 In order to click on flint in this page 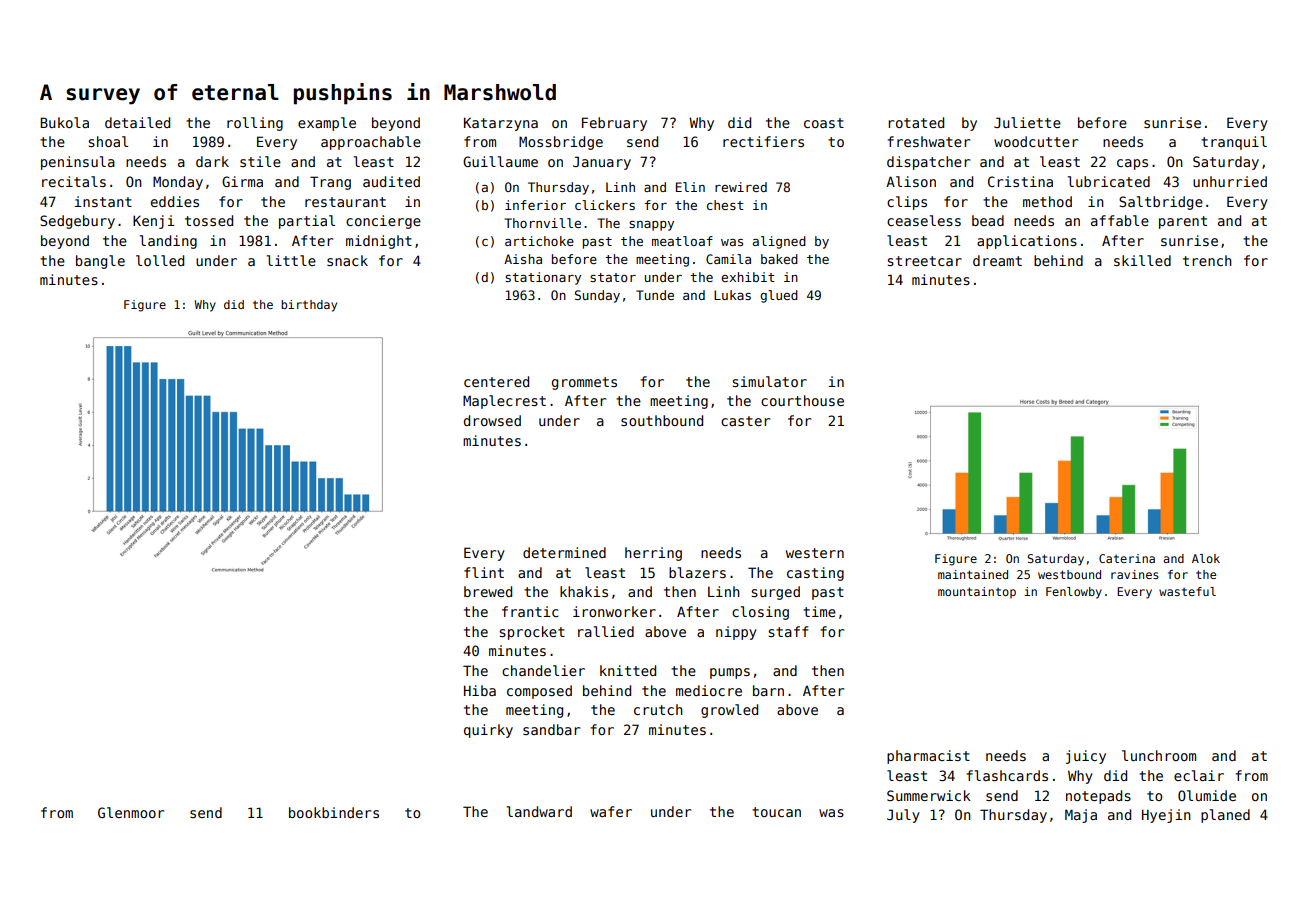, I will do `click(484, 572)`.
